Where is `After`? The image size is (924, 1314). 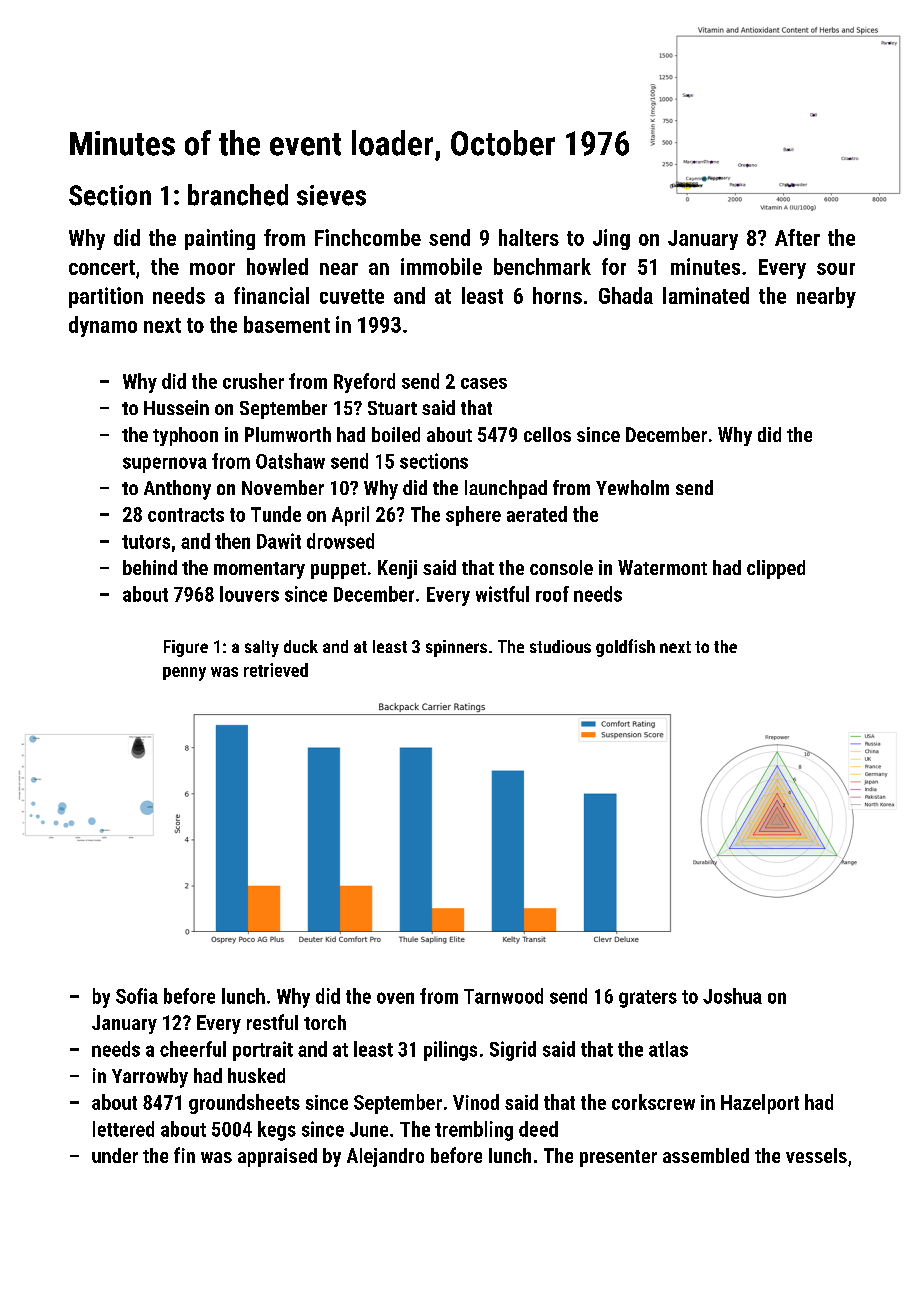
After is located at coordinates (797, 237).
